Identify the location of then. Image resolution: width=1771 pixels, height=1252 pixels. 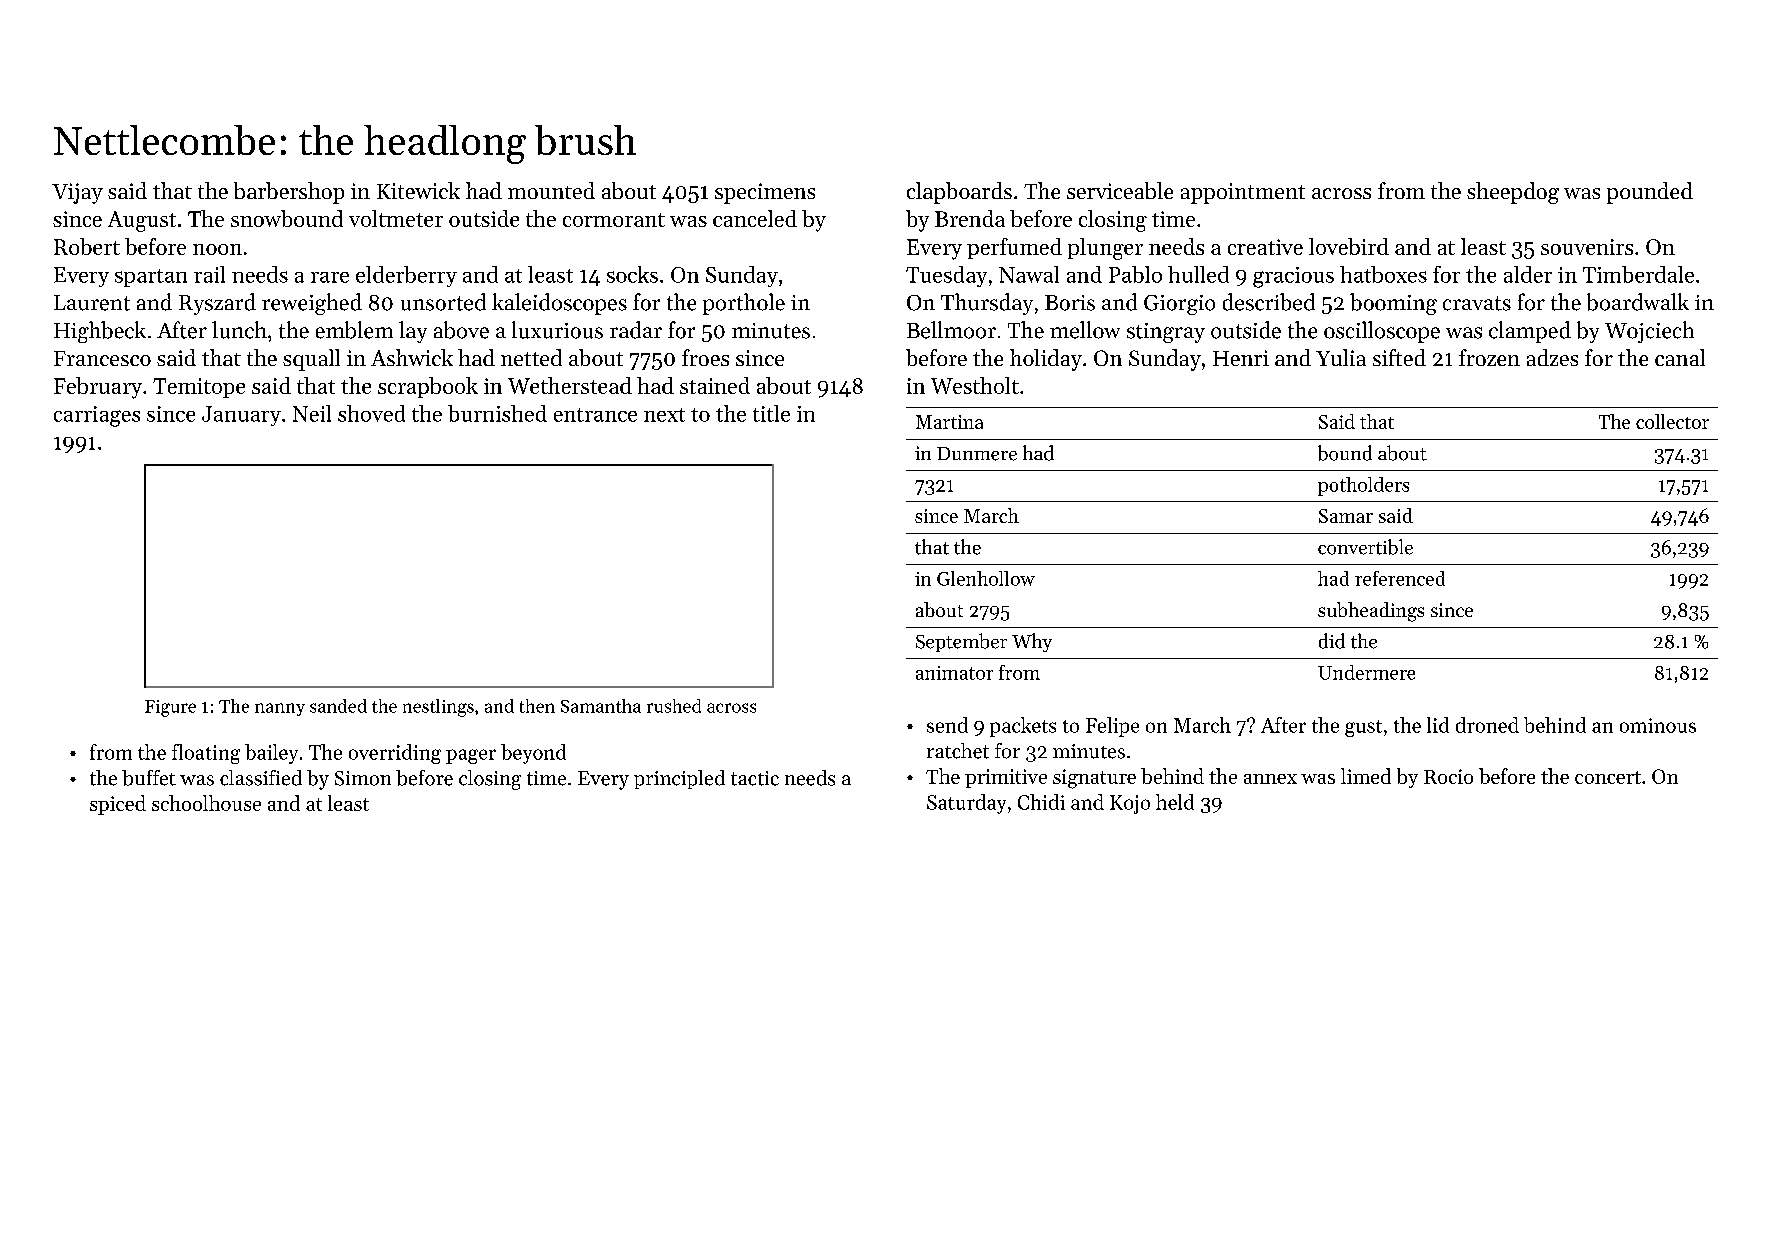
(537, 706).
